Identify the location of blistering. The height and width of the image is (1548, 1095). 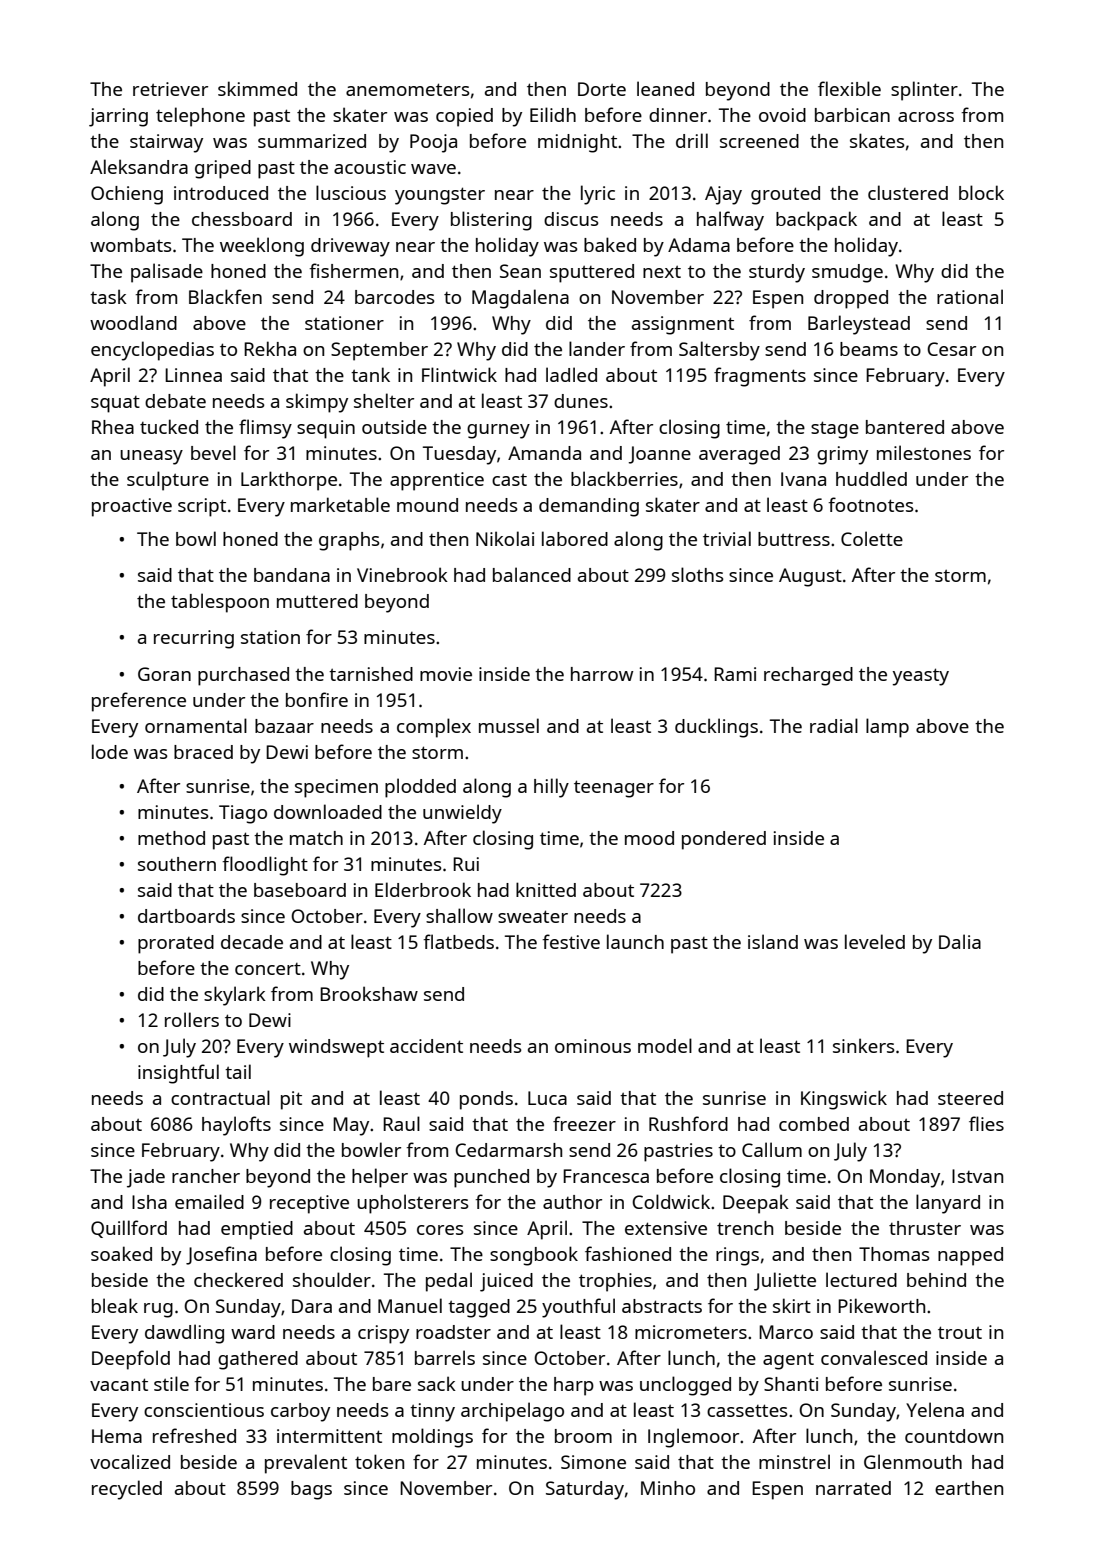
(491, 221).
